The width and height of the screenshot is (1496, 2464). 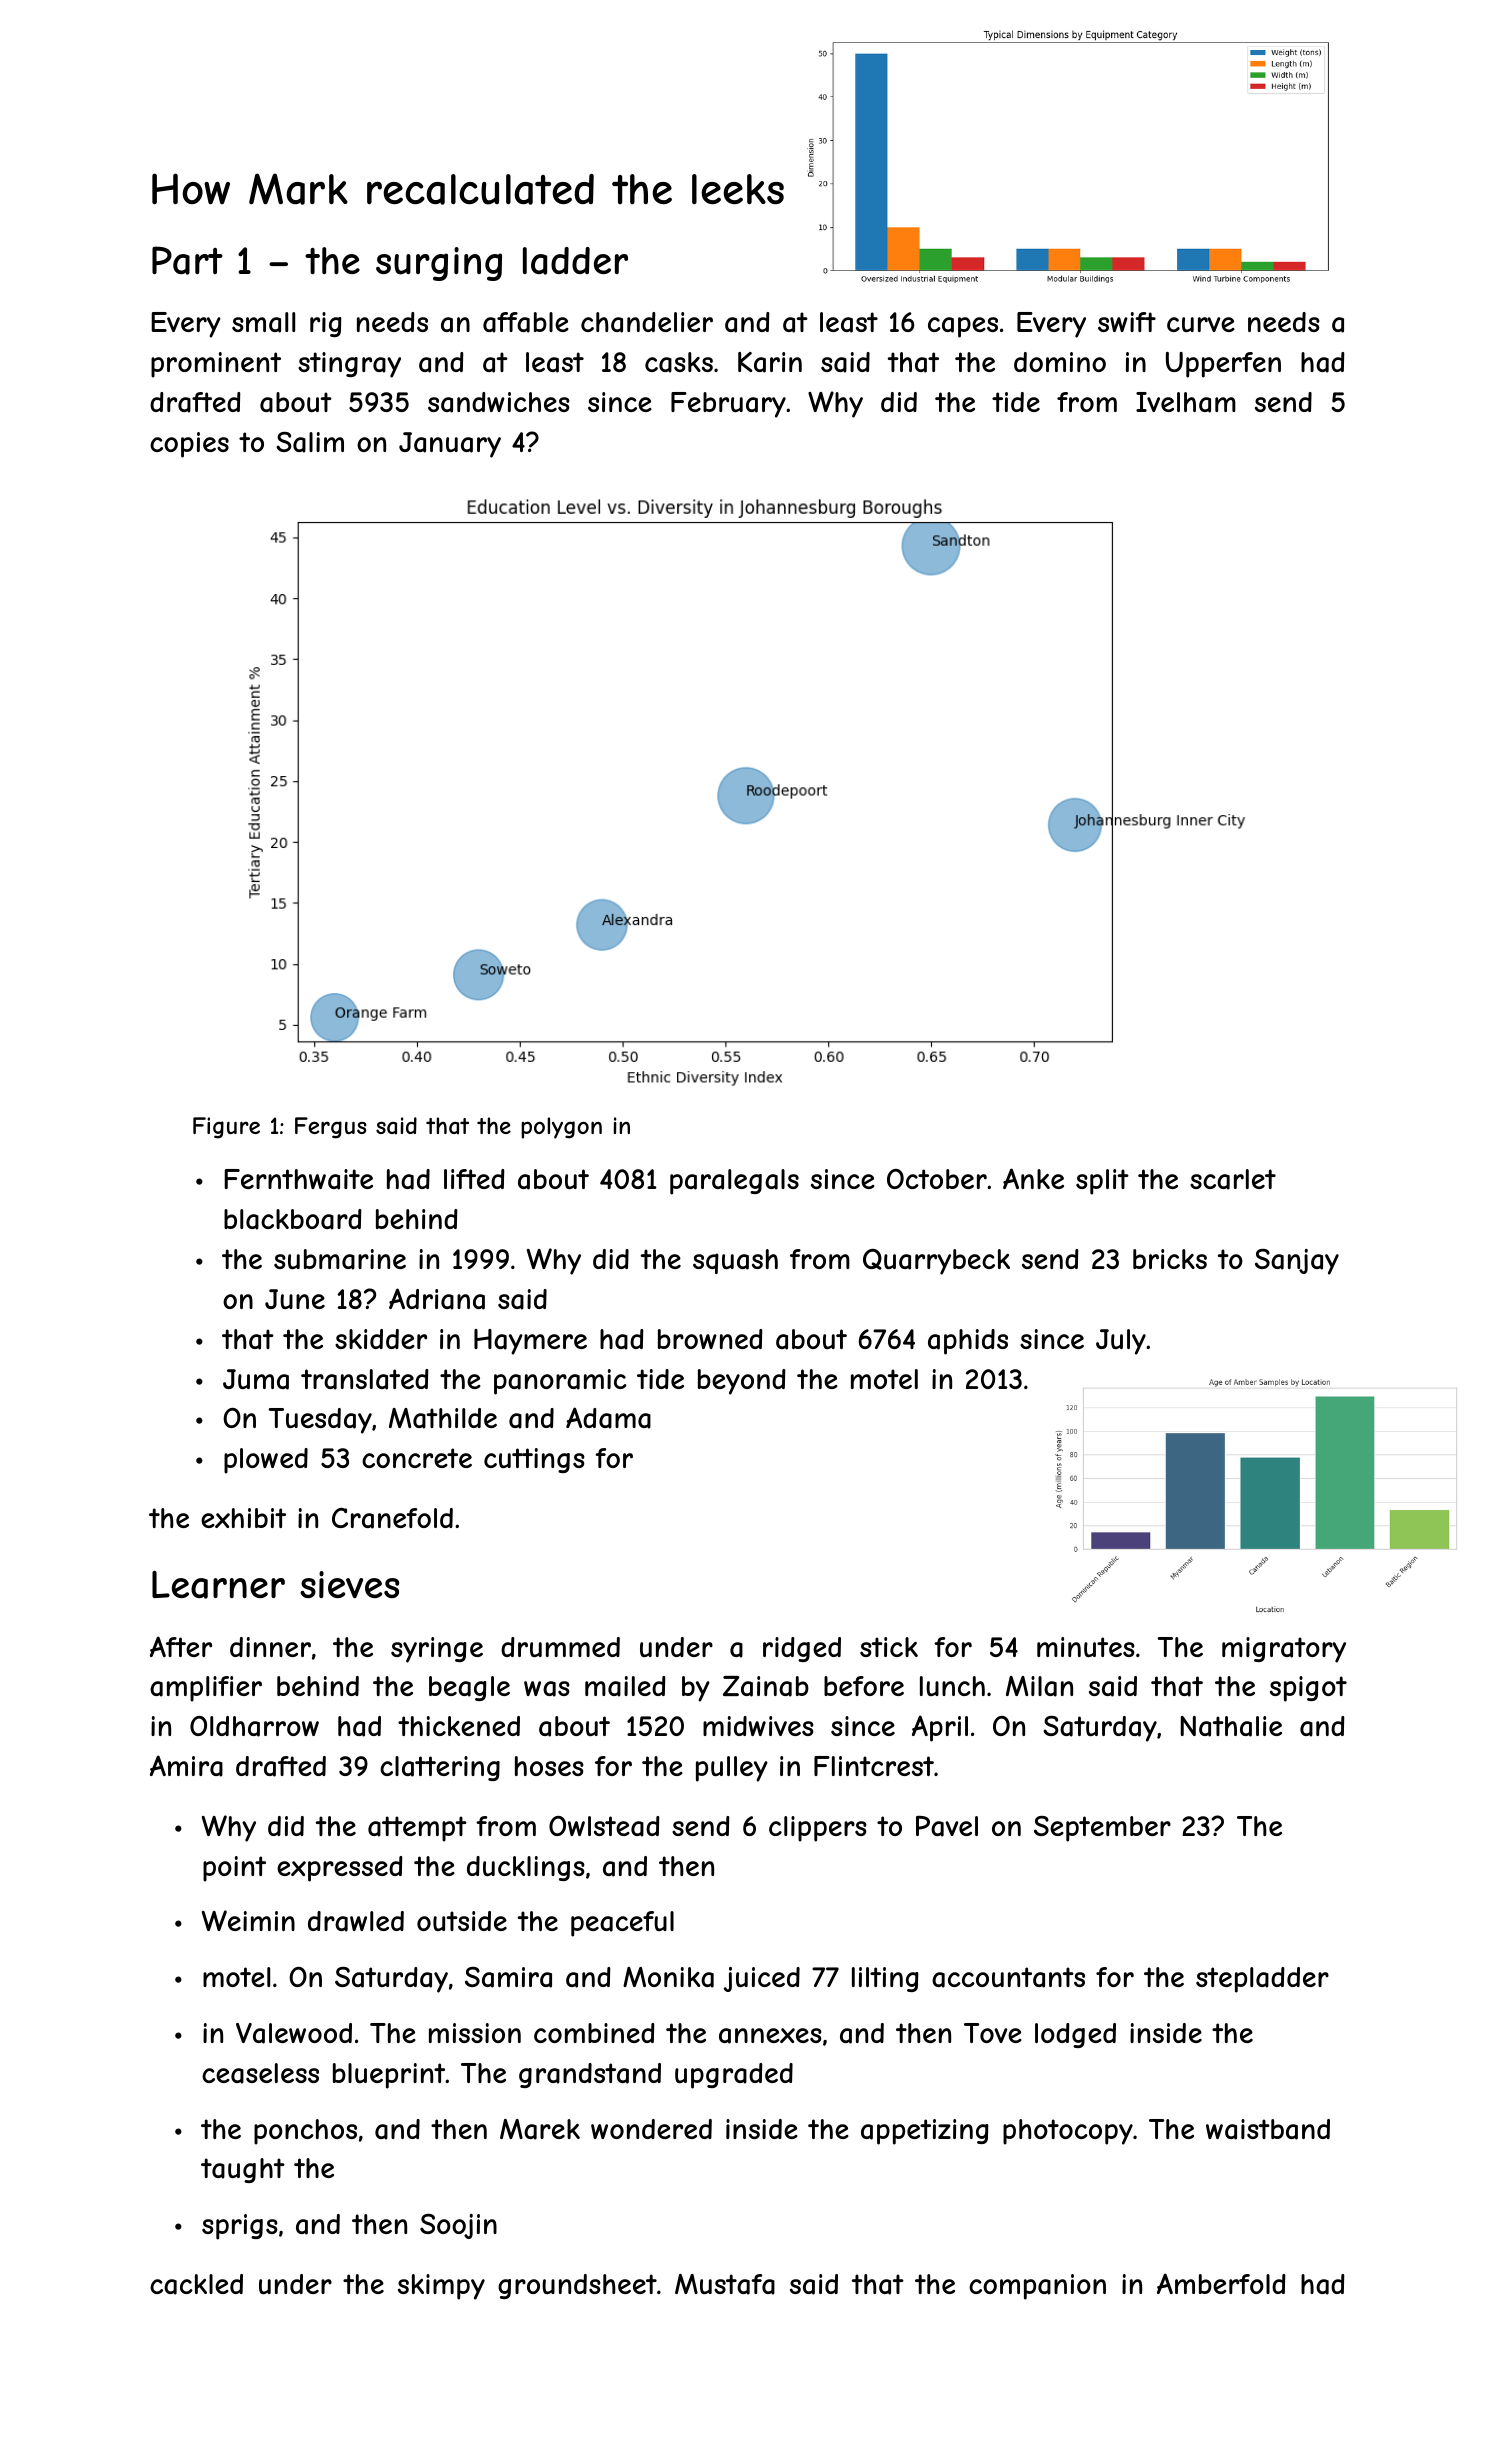 What do you see at coordinates (293, 1219) in the screenshot?
I see `blackboard` at bounding box center [293, 1219].
